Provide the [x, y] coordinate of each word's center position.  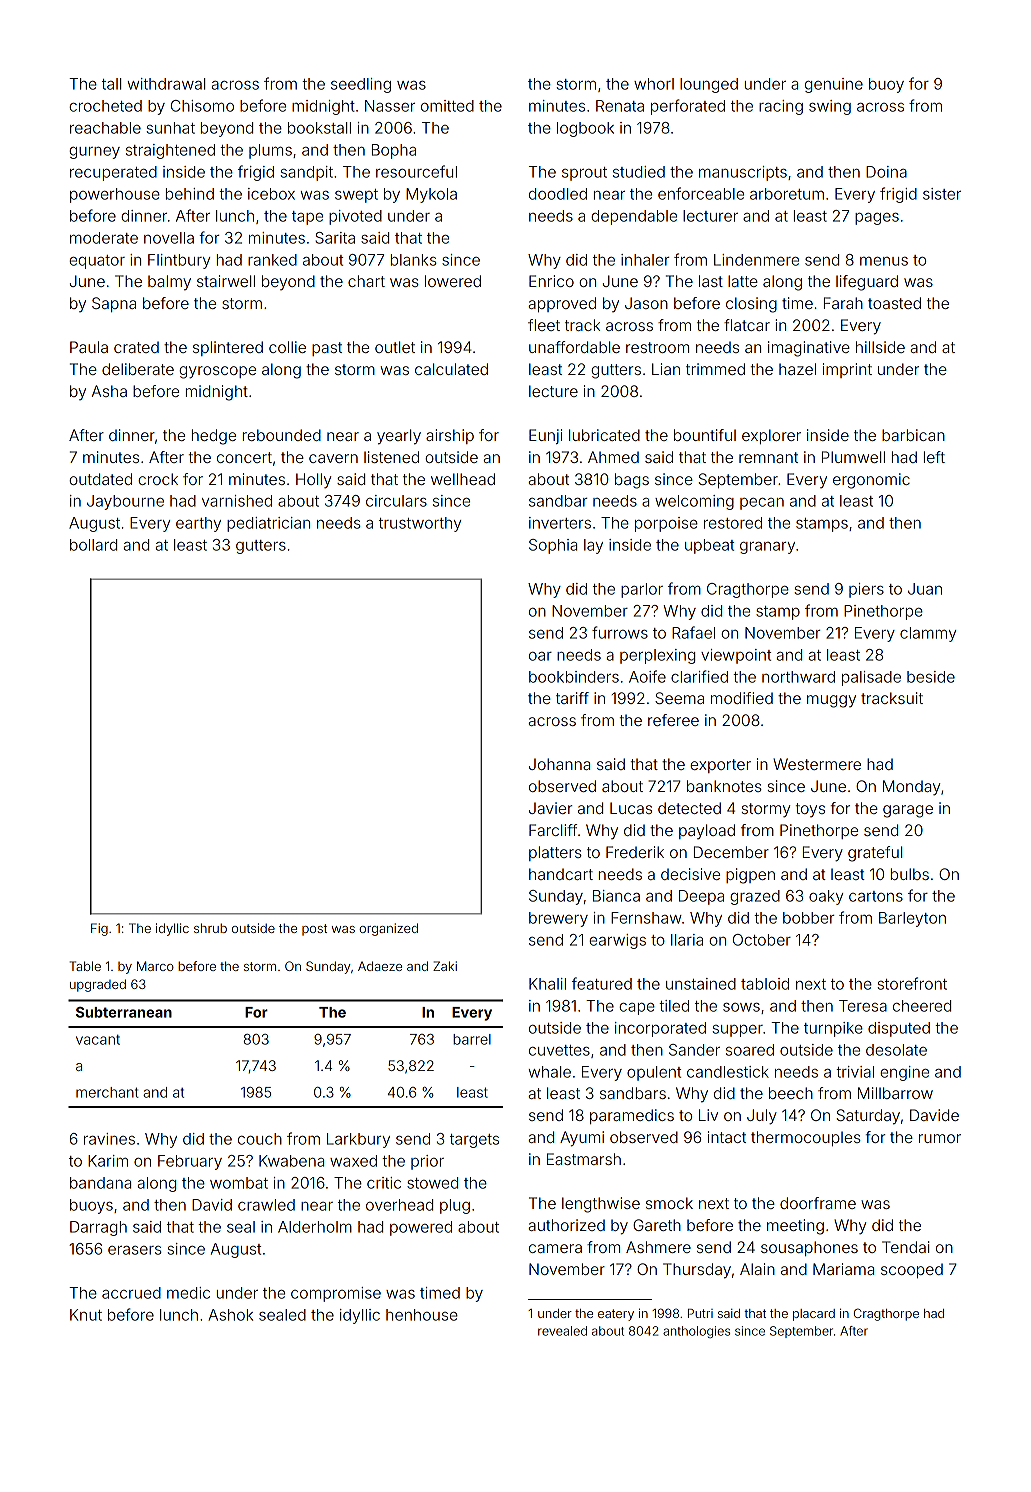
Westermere [817, 764]
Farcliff [553, 830]
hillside [880, 347]
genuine [834, 85]
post [314, 930]
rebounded [282, 435]
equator [97, 262]
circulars [396, 501]
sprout [584, 174]
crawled [266, 1205]
